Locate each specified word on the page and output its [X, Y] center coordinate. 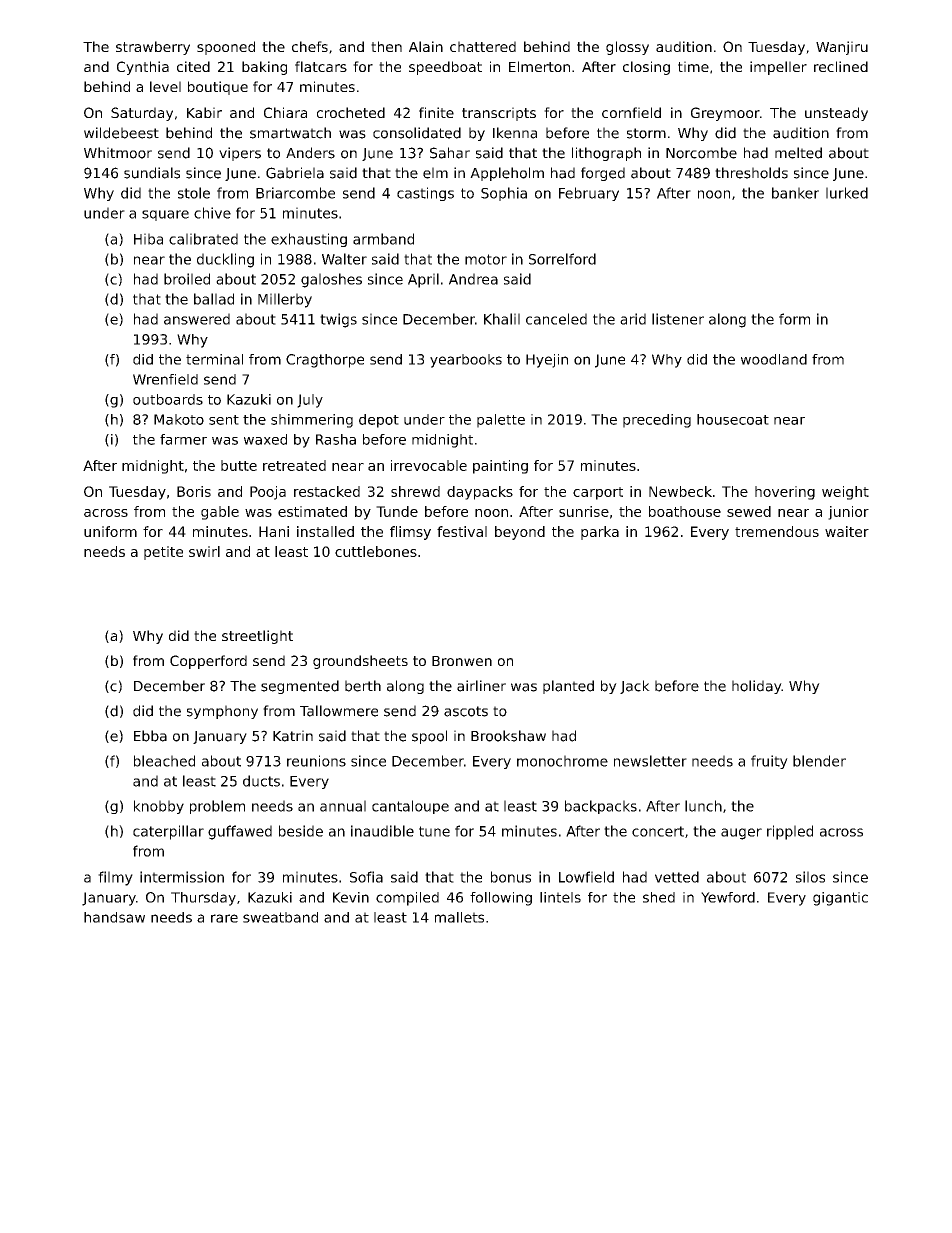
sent [224, 420]
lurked [847, 193]
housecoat [733, 419]
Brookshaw [508, 736]
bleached [164, 761]
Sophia [504, 194]
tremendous [777, 531]
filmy [115, 878]
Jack [635, 687]
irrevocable [429, 465]
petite [163, 553]
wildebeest [121, 133]
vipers [240, 154]
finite [436, 112]
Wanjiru [842, 48]
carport [598, 493]
